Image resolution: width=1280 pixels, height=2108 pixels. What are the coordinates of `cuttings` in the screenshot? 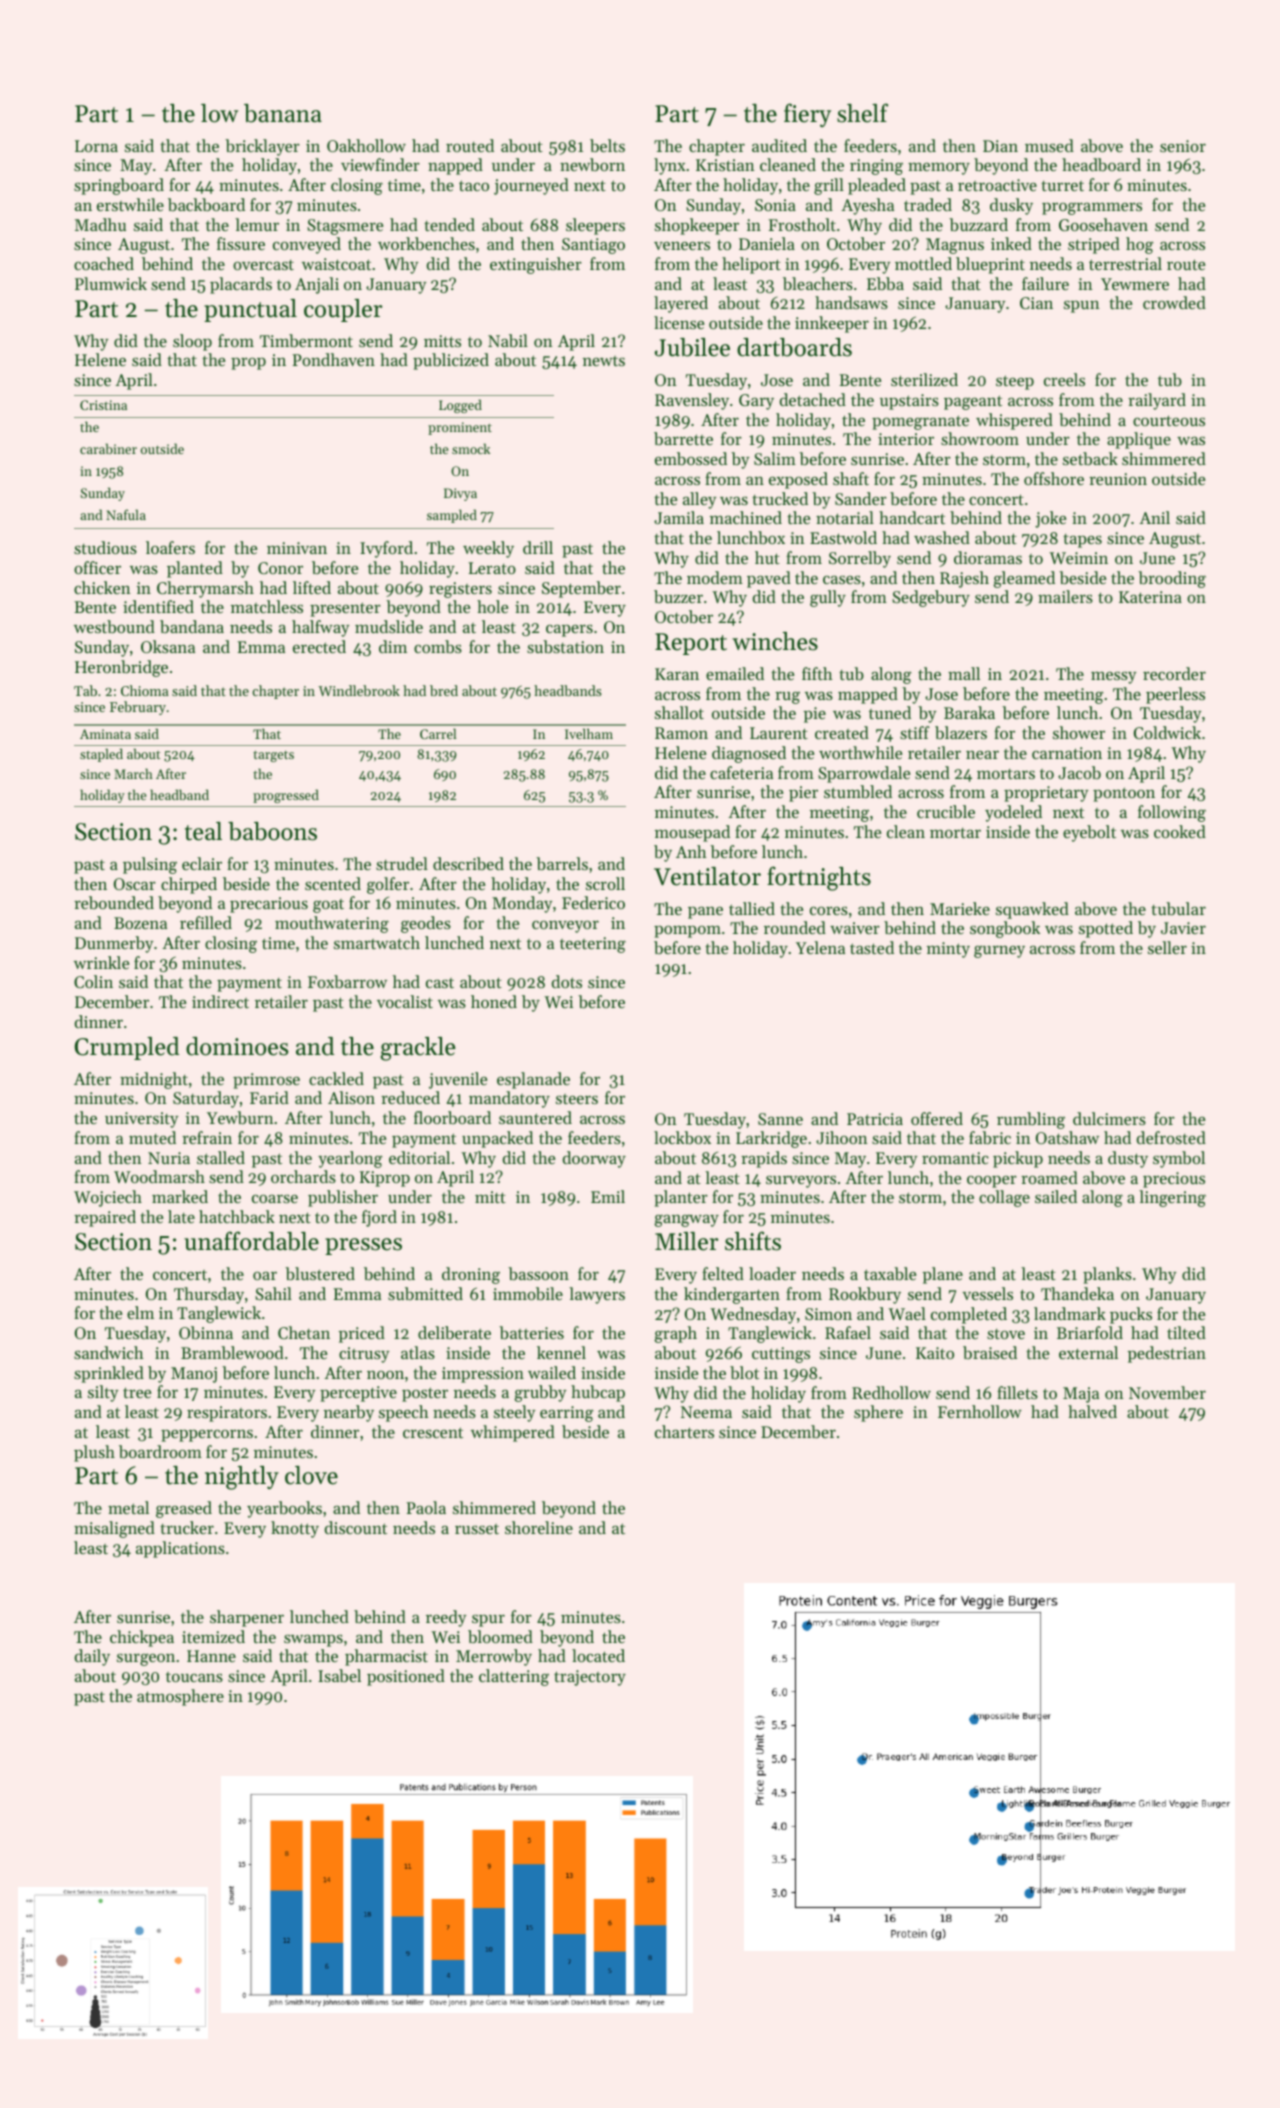 It's located at (781, 1355).
